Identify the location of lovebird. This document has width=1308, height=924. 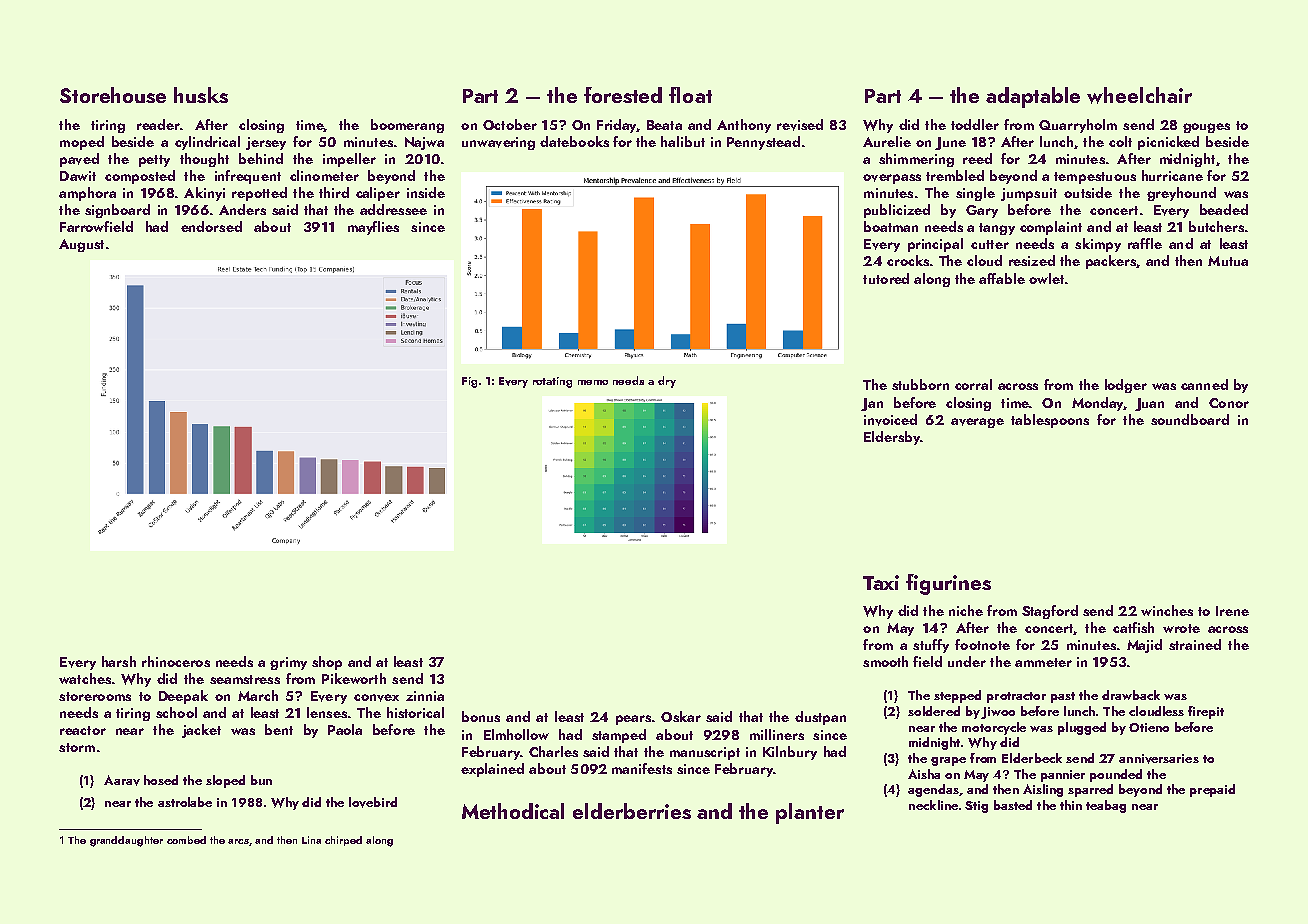
(373, 802).
